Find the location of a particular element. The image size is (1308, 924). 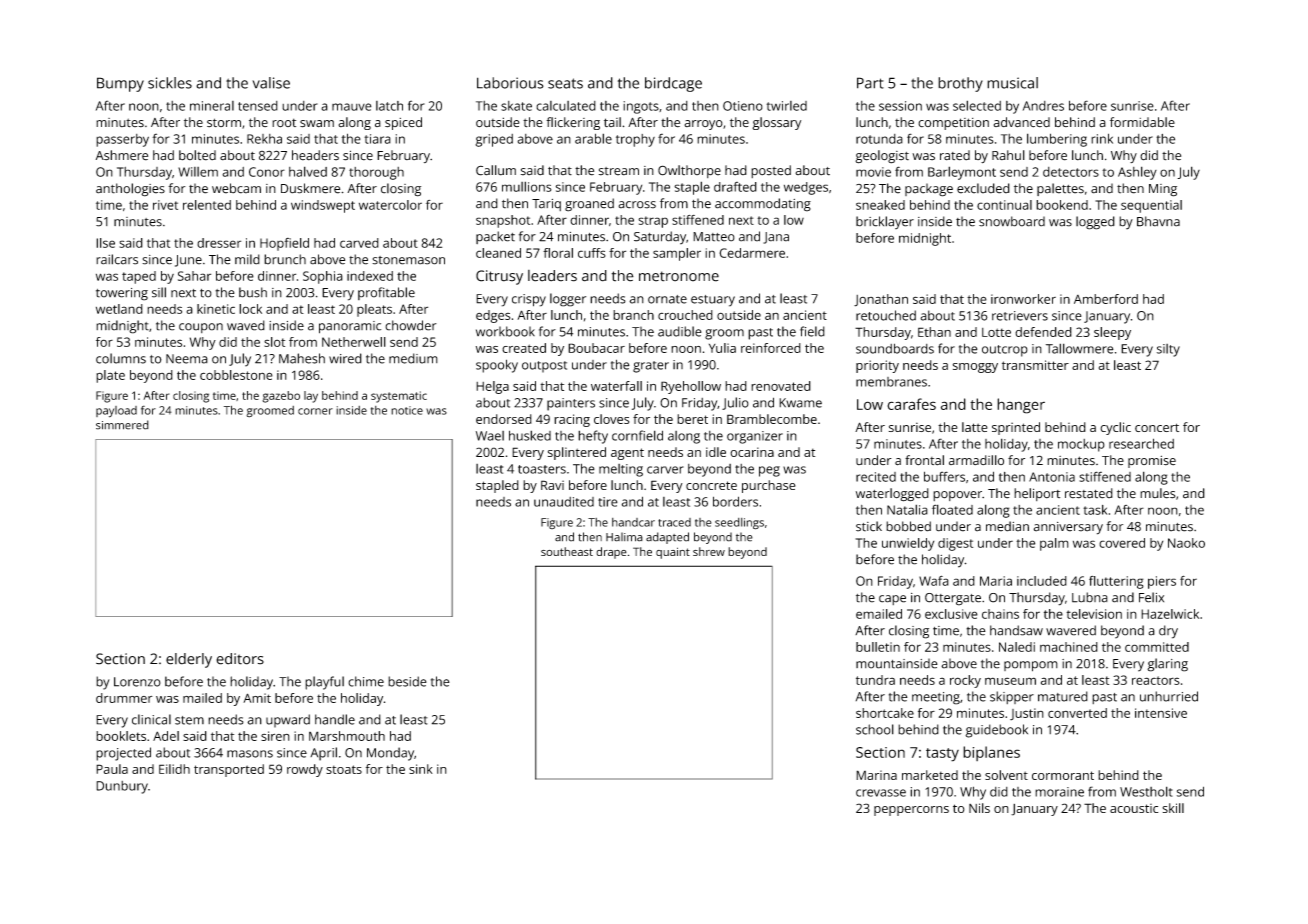

musical is located at coordinates (1012, 83).
